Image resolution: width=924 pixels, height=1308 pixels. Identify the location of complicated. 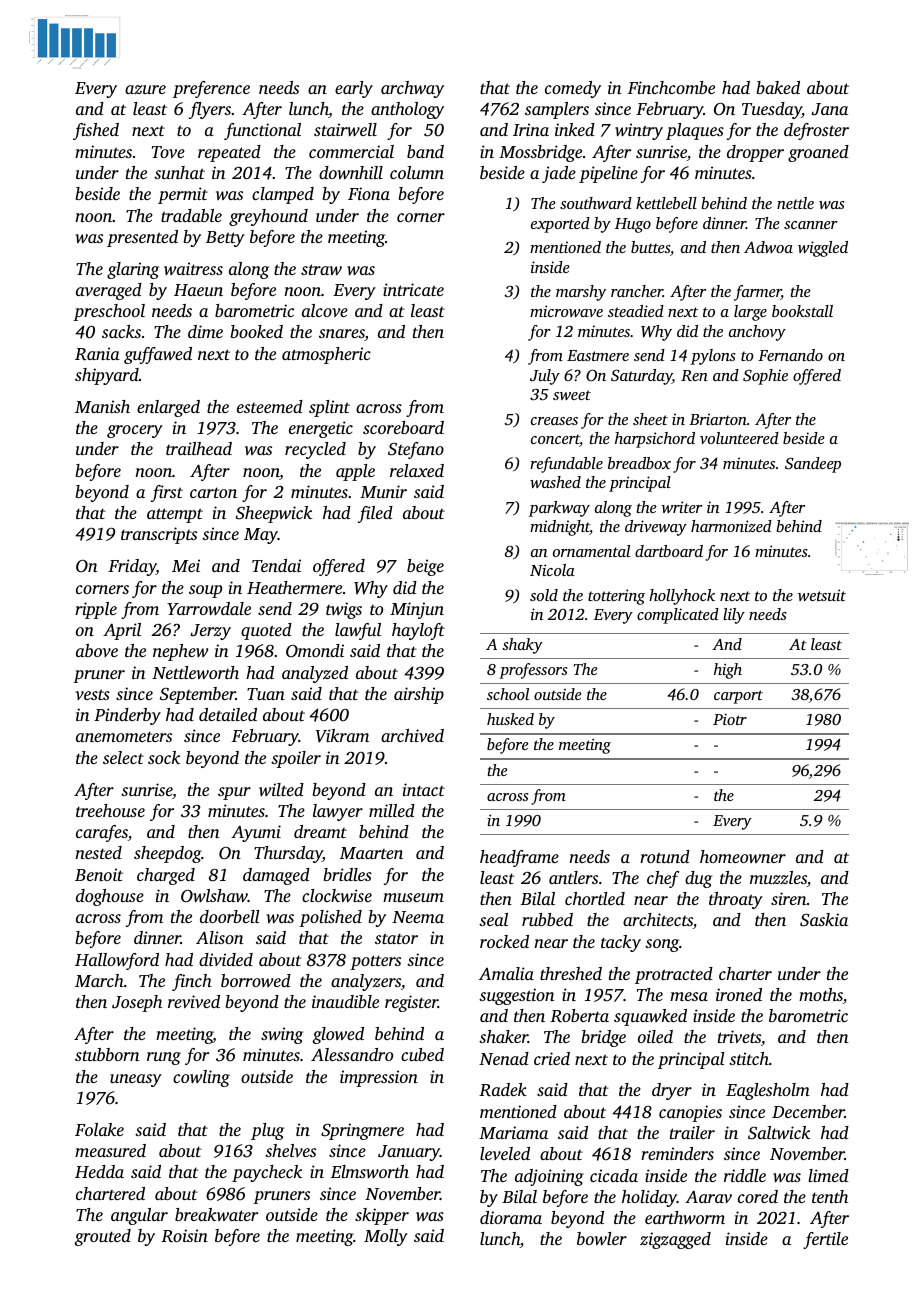
(678, 616).
